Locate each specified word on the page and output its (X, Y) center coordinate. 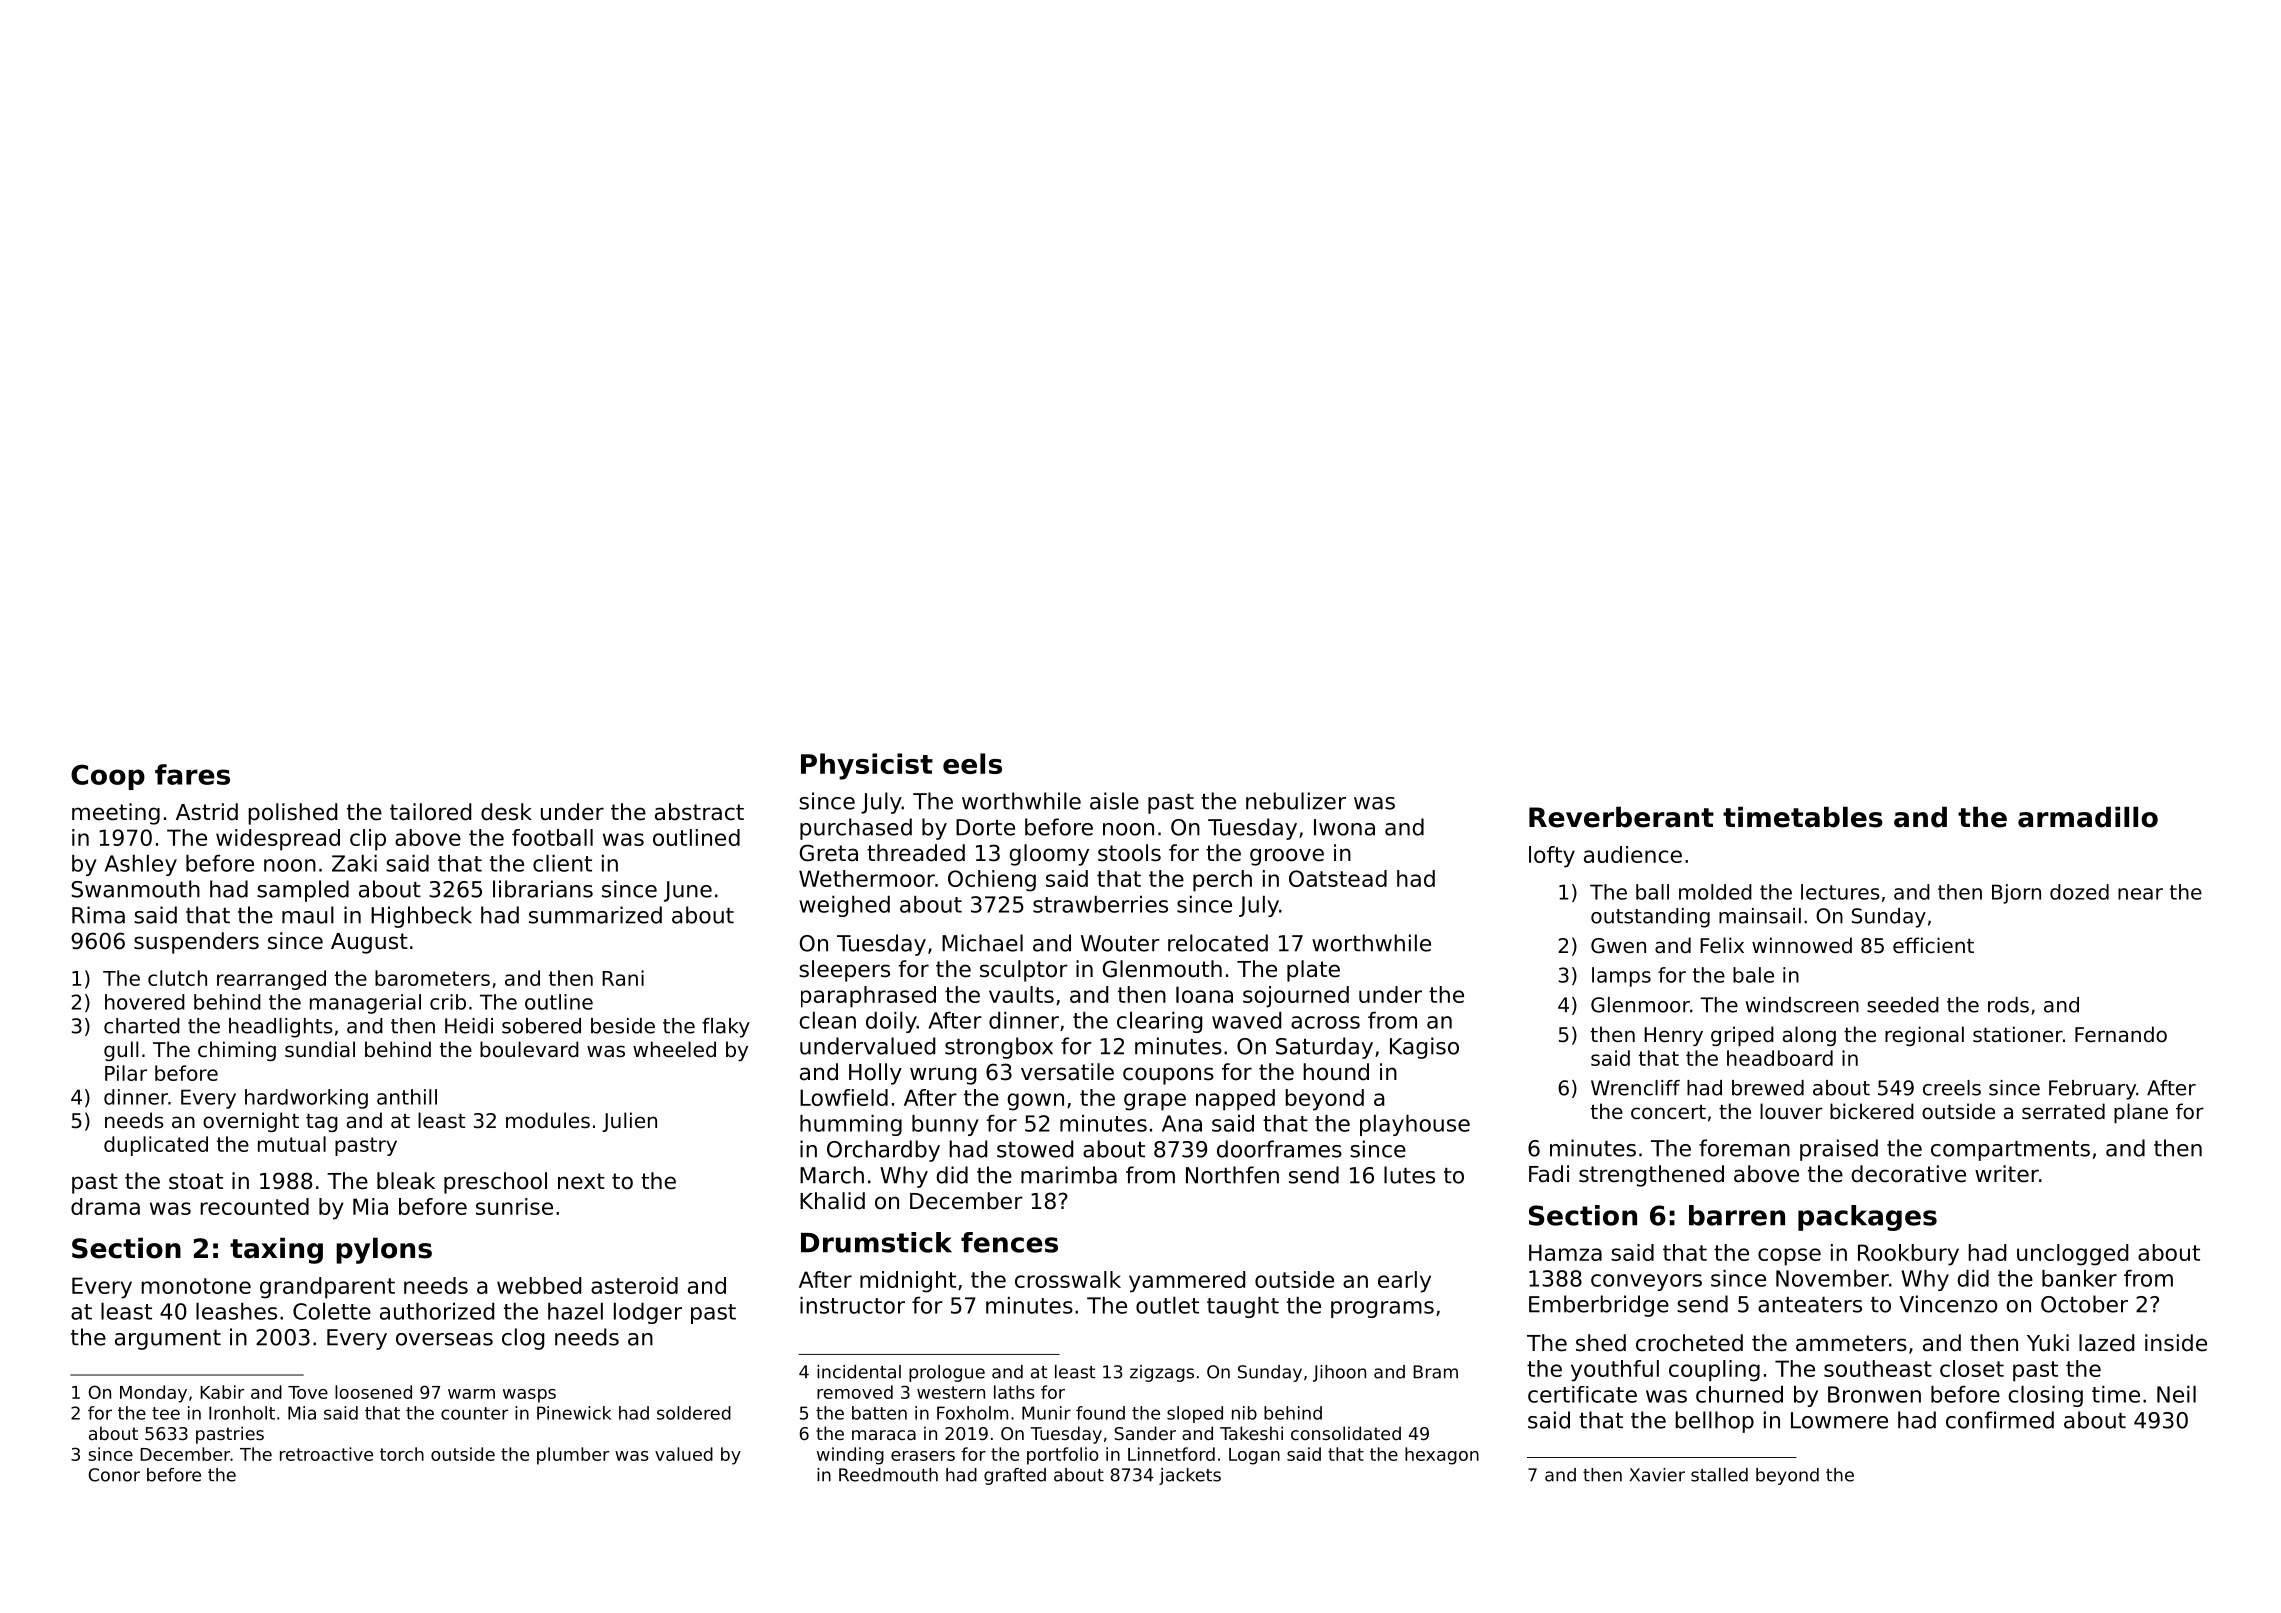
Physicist (867, 766)
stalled (1719, 1475)
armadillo (2088, 817)
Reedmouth (888, 1475)
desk (506, 812)
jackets (1190, 1476)
